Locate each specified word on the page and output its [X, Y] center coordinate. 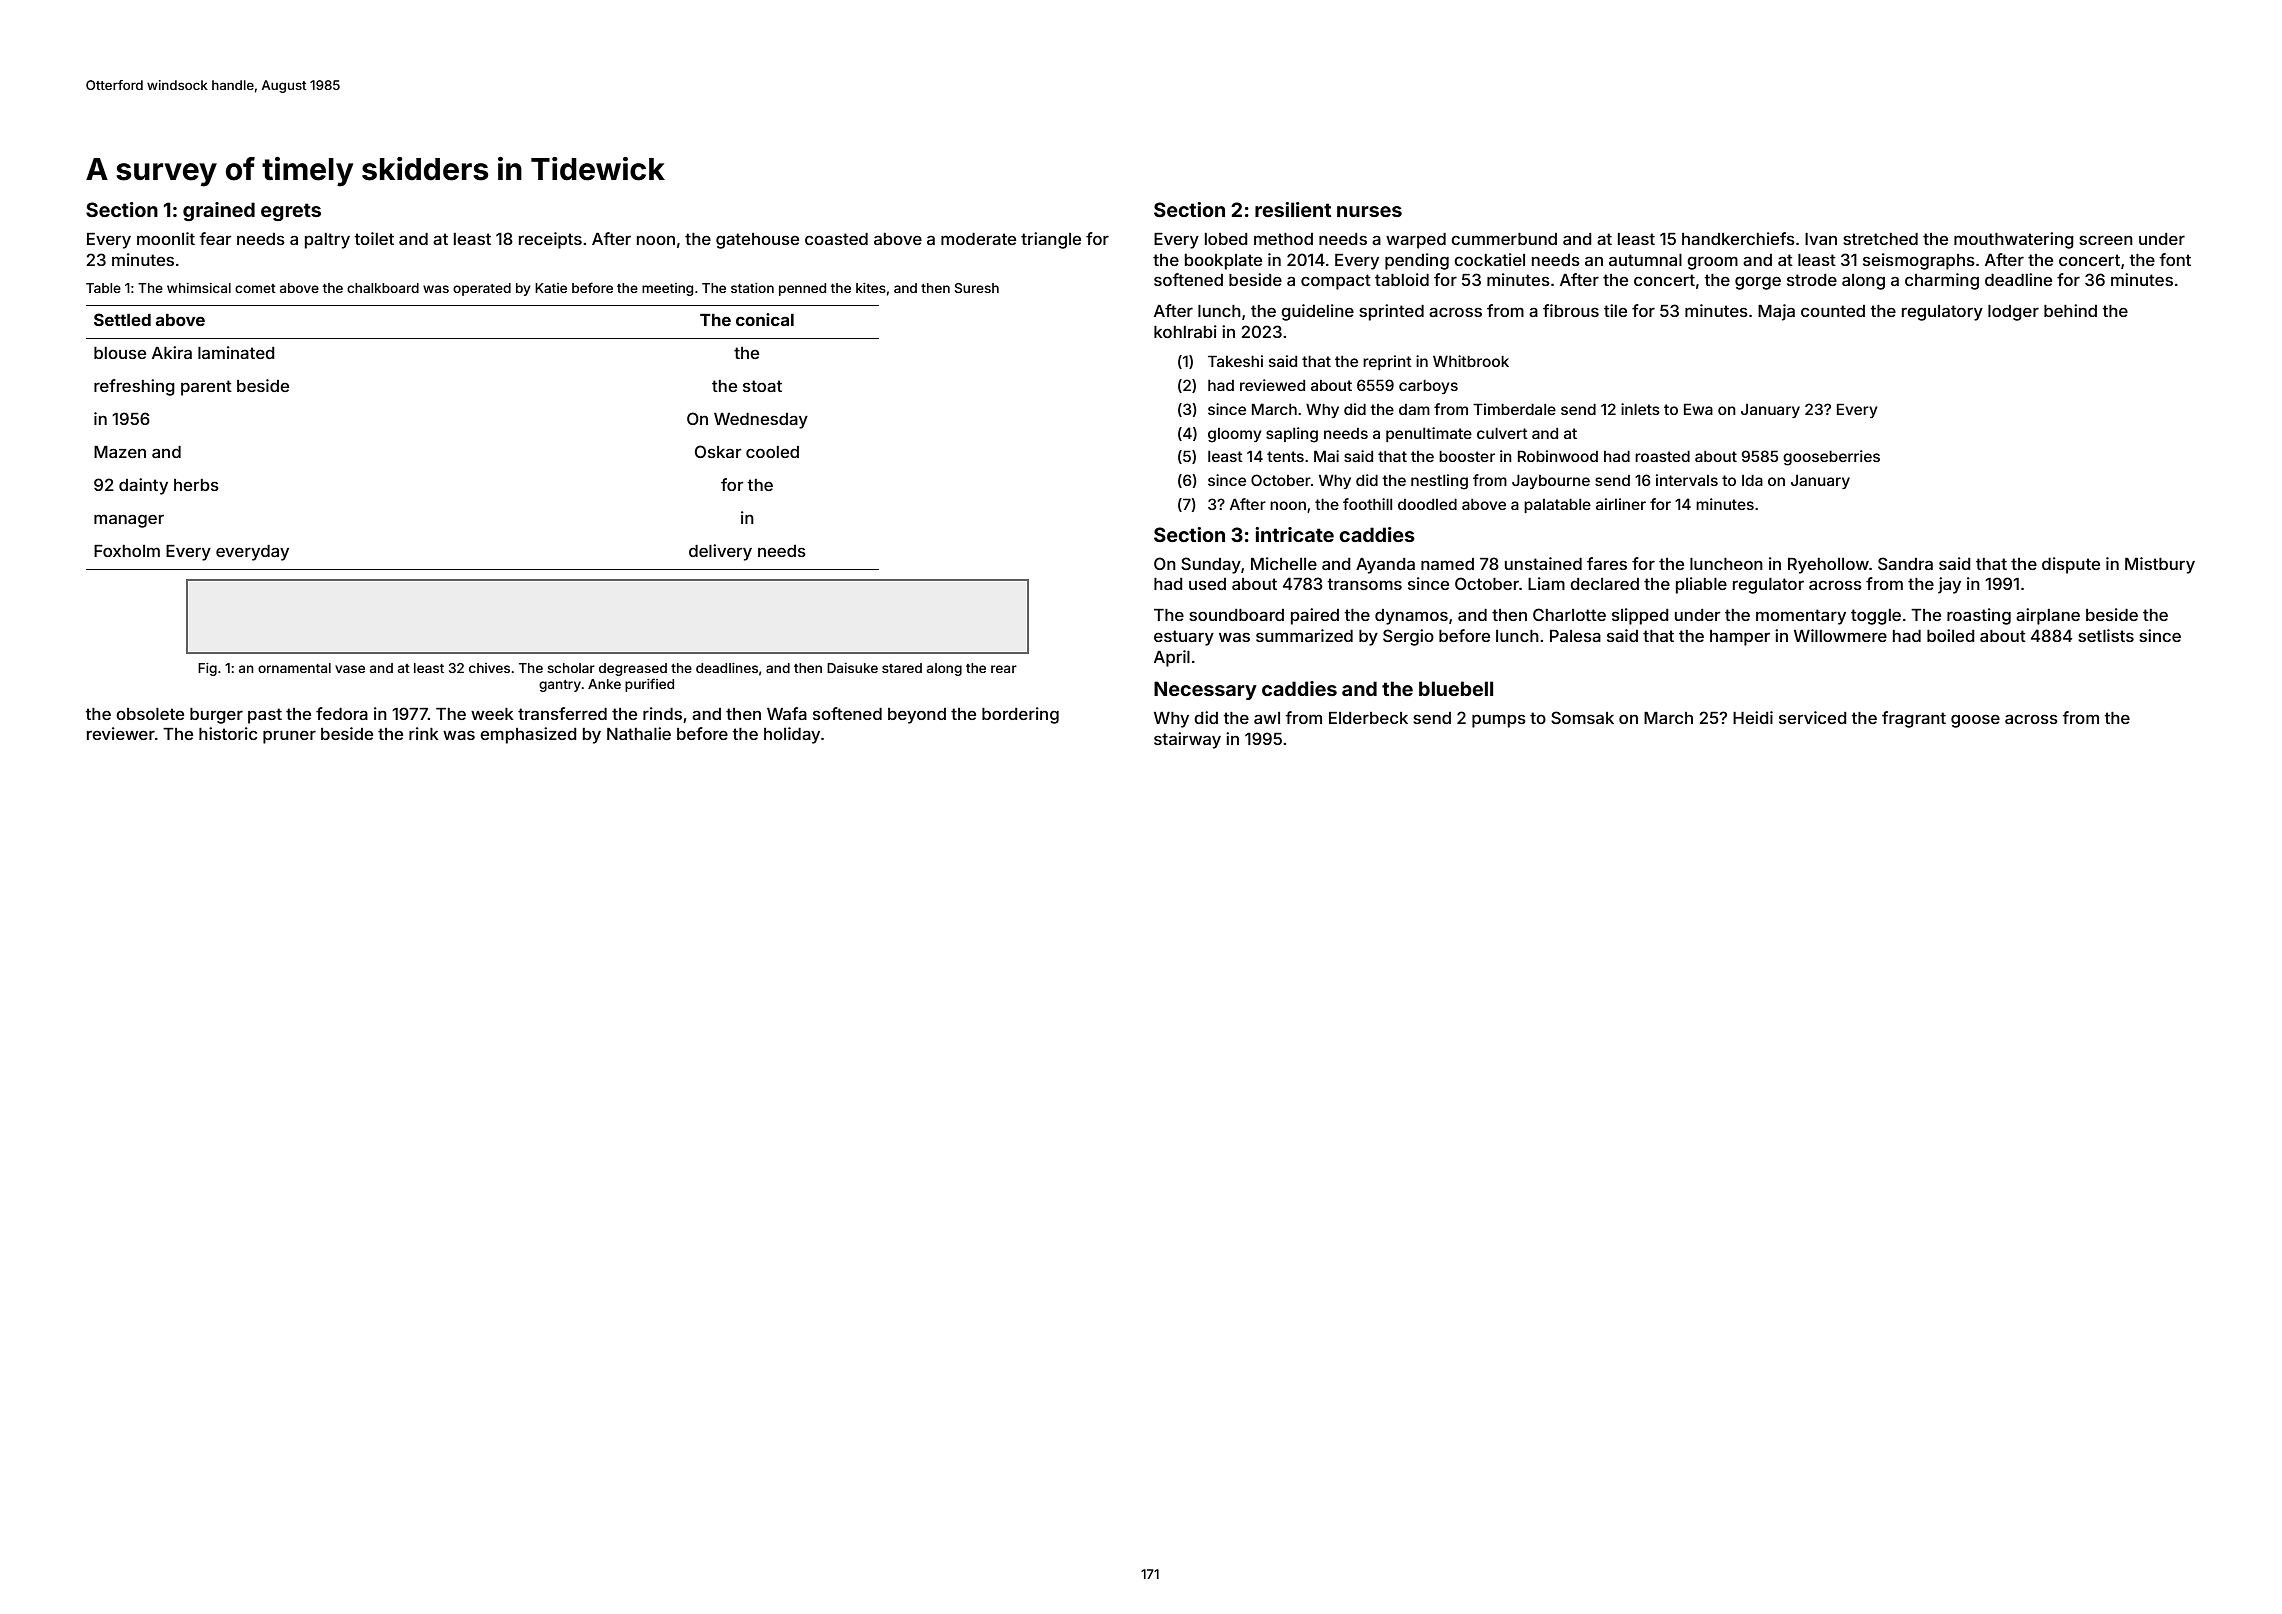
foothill [1367, 504]
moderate [978, 239]
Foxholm [127, 551]
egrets [291, 212]
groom [1712, 263]
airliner [1621, 504]
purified [649, 685]
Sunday [1211, 565]
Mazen [120, 452]
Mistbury [2160, 565]
